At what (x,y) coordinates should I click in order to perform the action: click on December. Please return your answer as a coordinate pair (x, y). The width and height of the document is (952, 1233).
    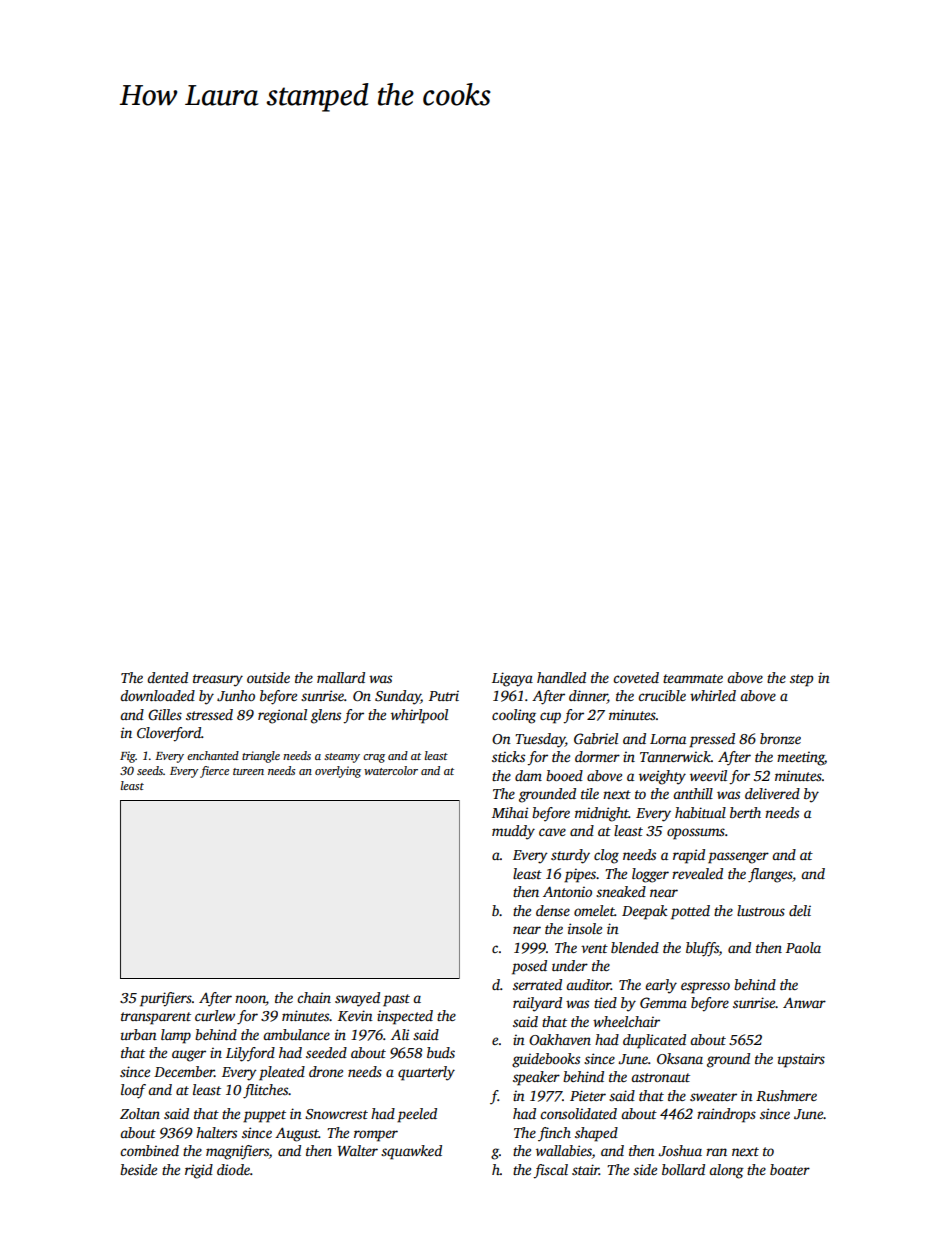
    Looking at the image, I should click on (184, 1071).
